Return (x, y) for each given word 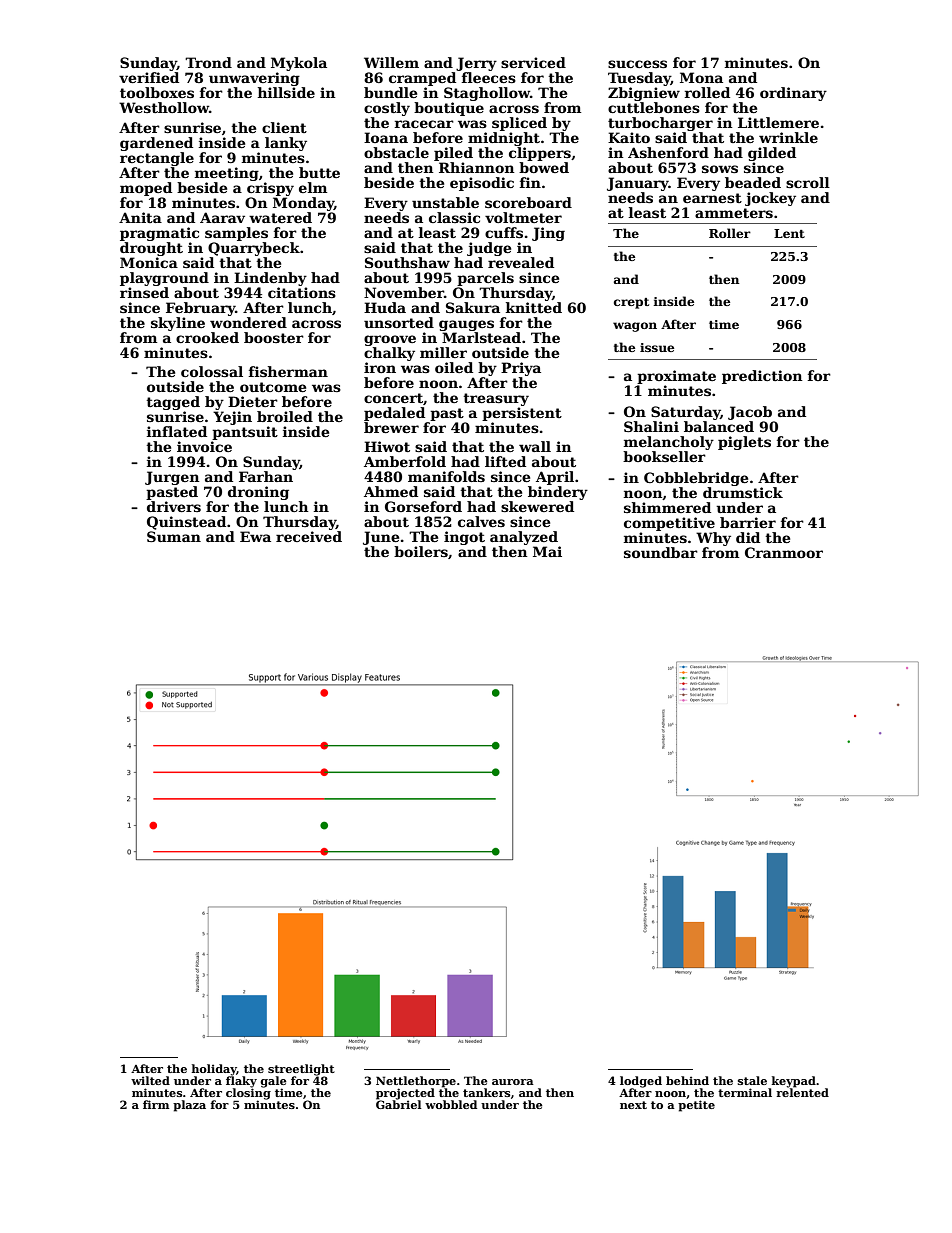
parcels (485, 279)
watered (280, 217)
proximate (676, 377)
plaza (189, 1106)
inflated (177, 431)
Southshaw (407, 262)
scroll (808, 182)
